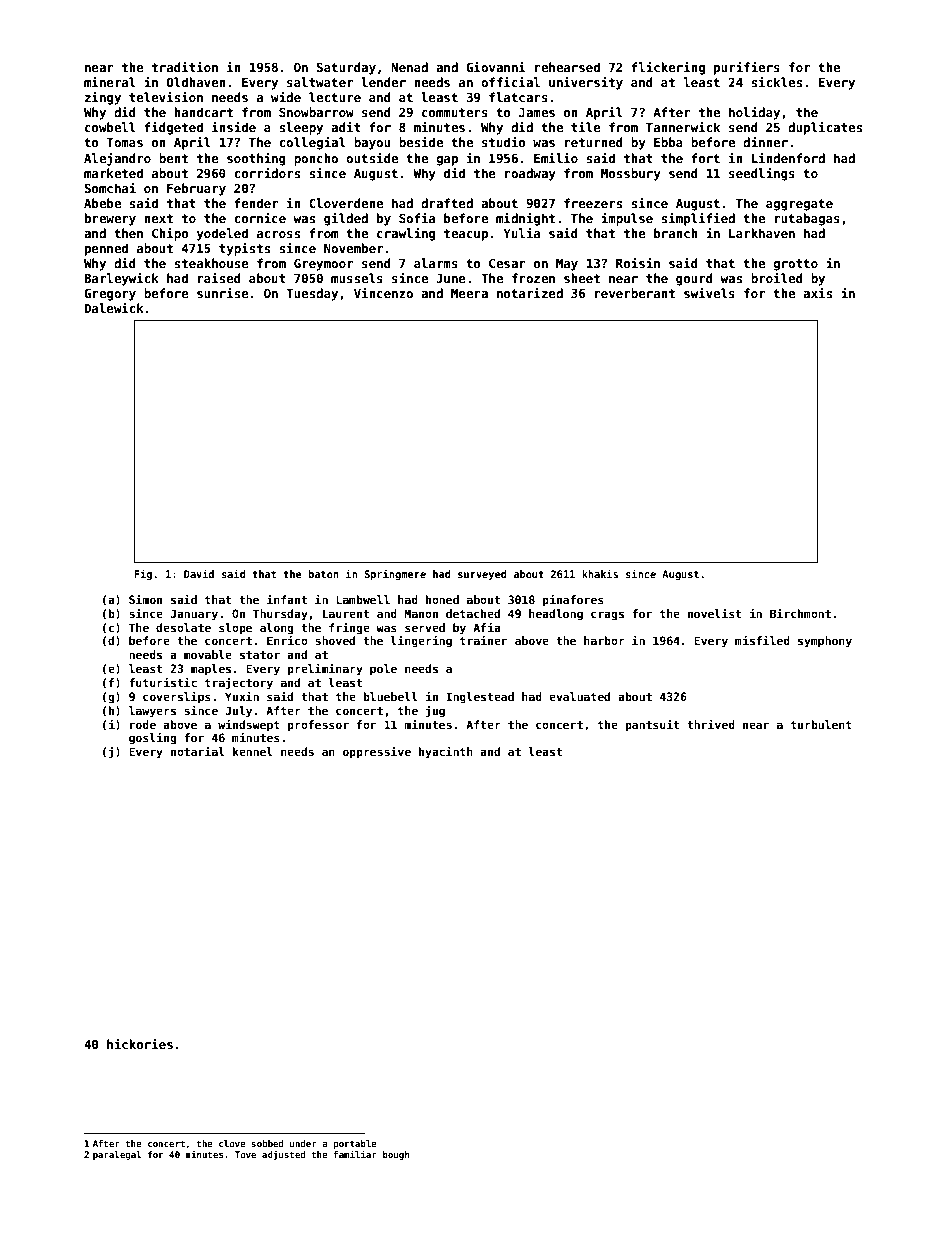 Image resolution: width=952 pixels, height=1233 pixels. Describe the element at coordinates (198, 751) in the screenshot. I see `notarial` at that location.
